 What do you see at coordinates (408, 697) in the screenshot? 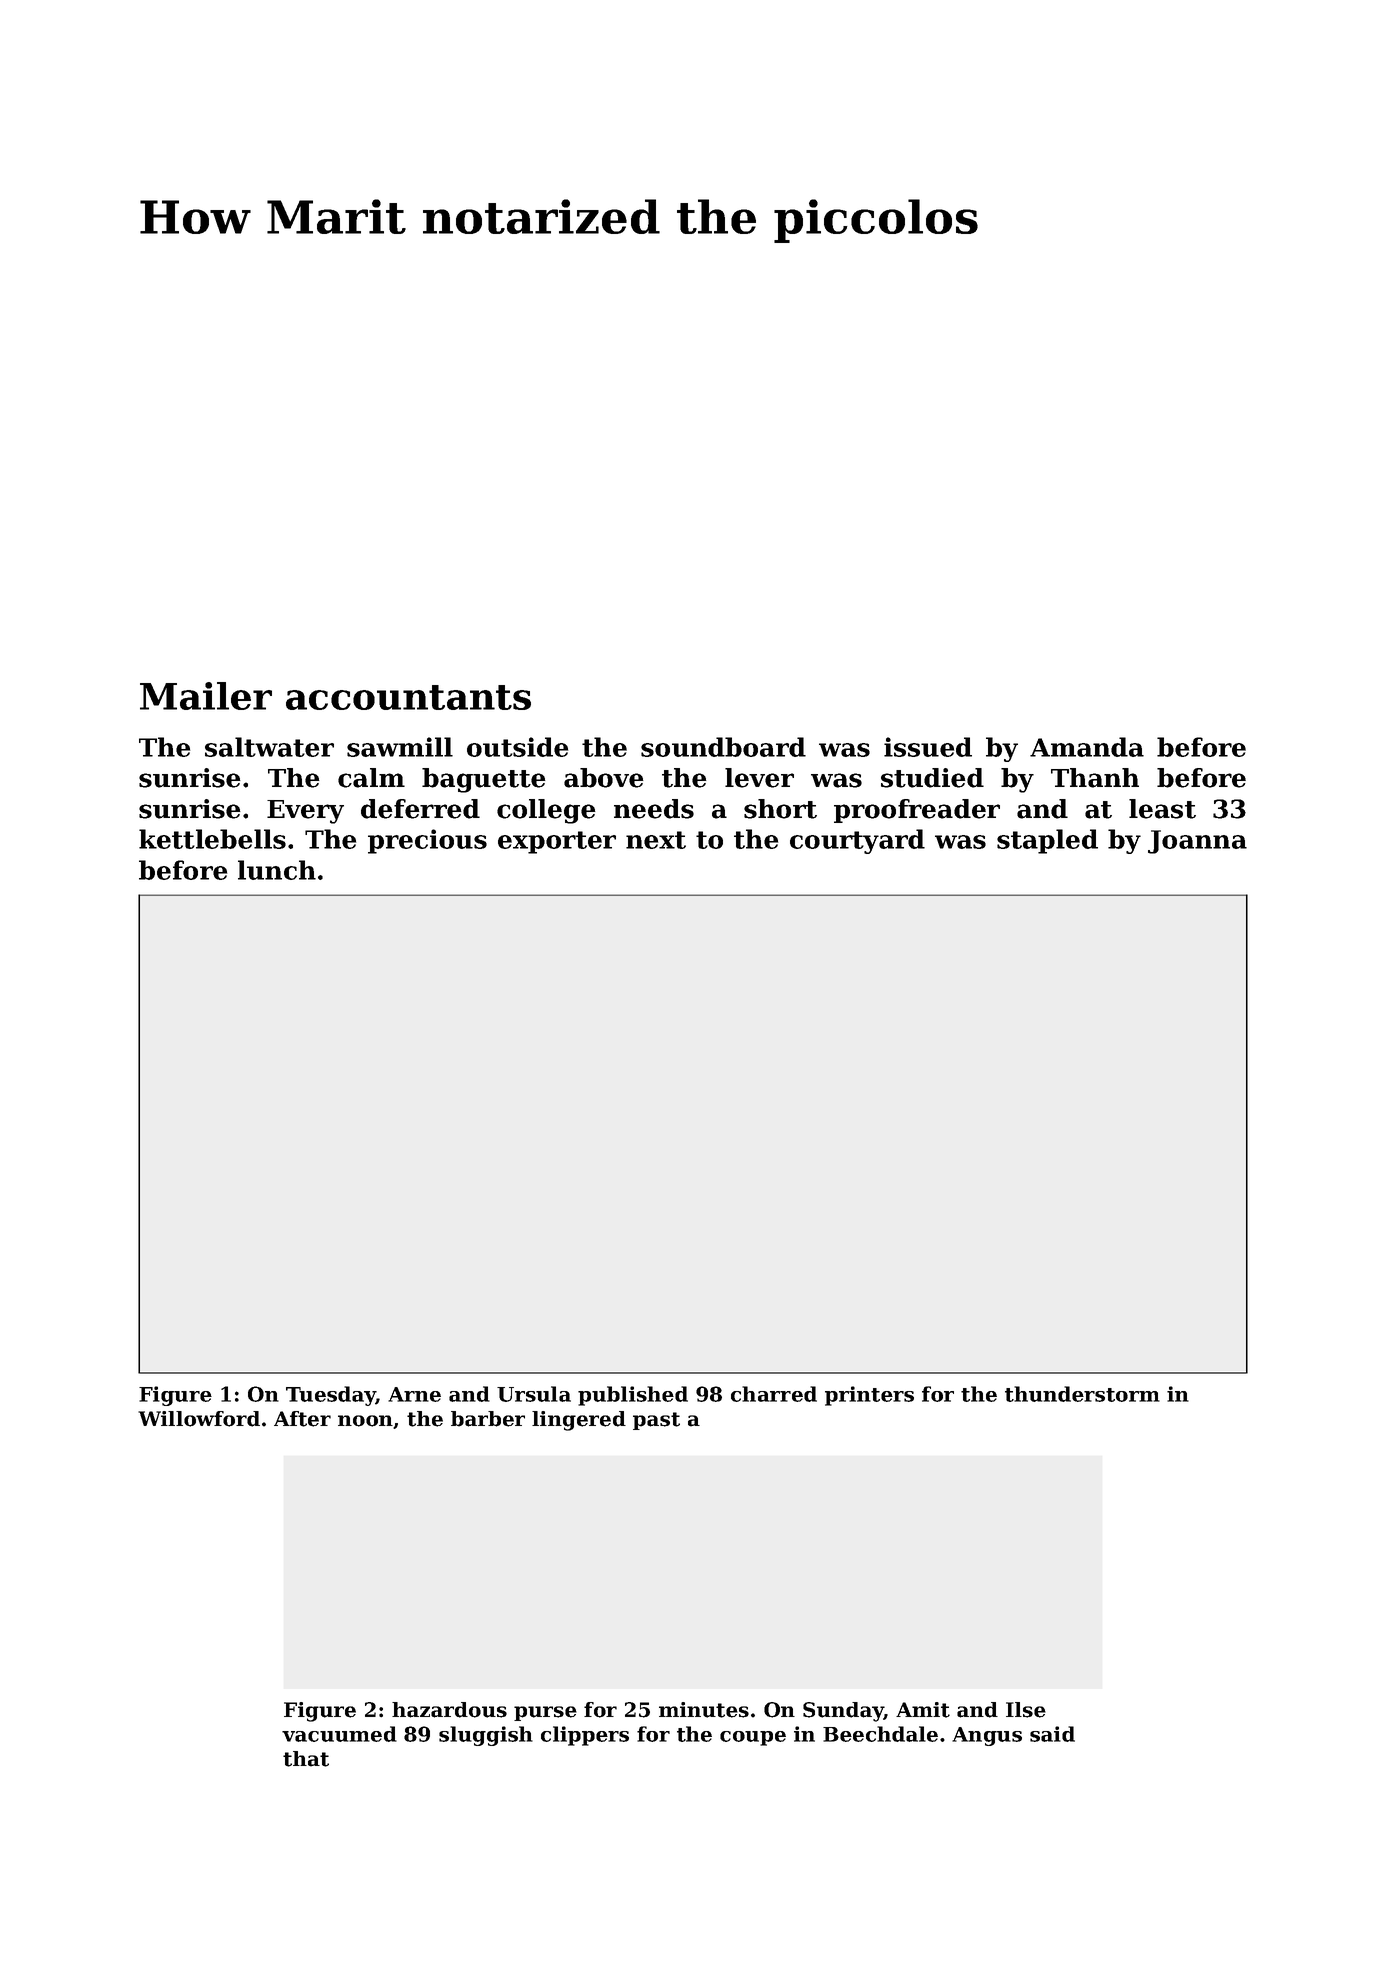
I see `accountants` at bounding box center [408, 697].
